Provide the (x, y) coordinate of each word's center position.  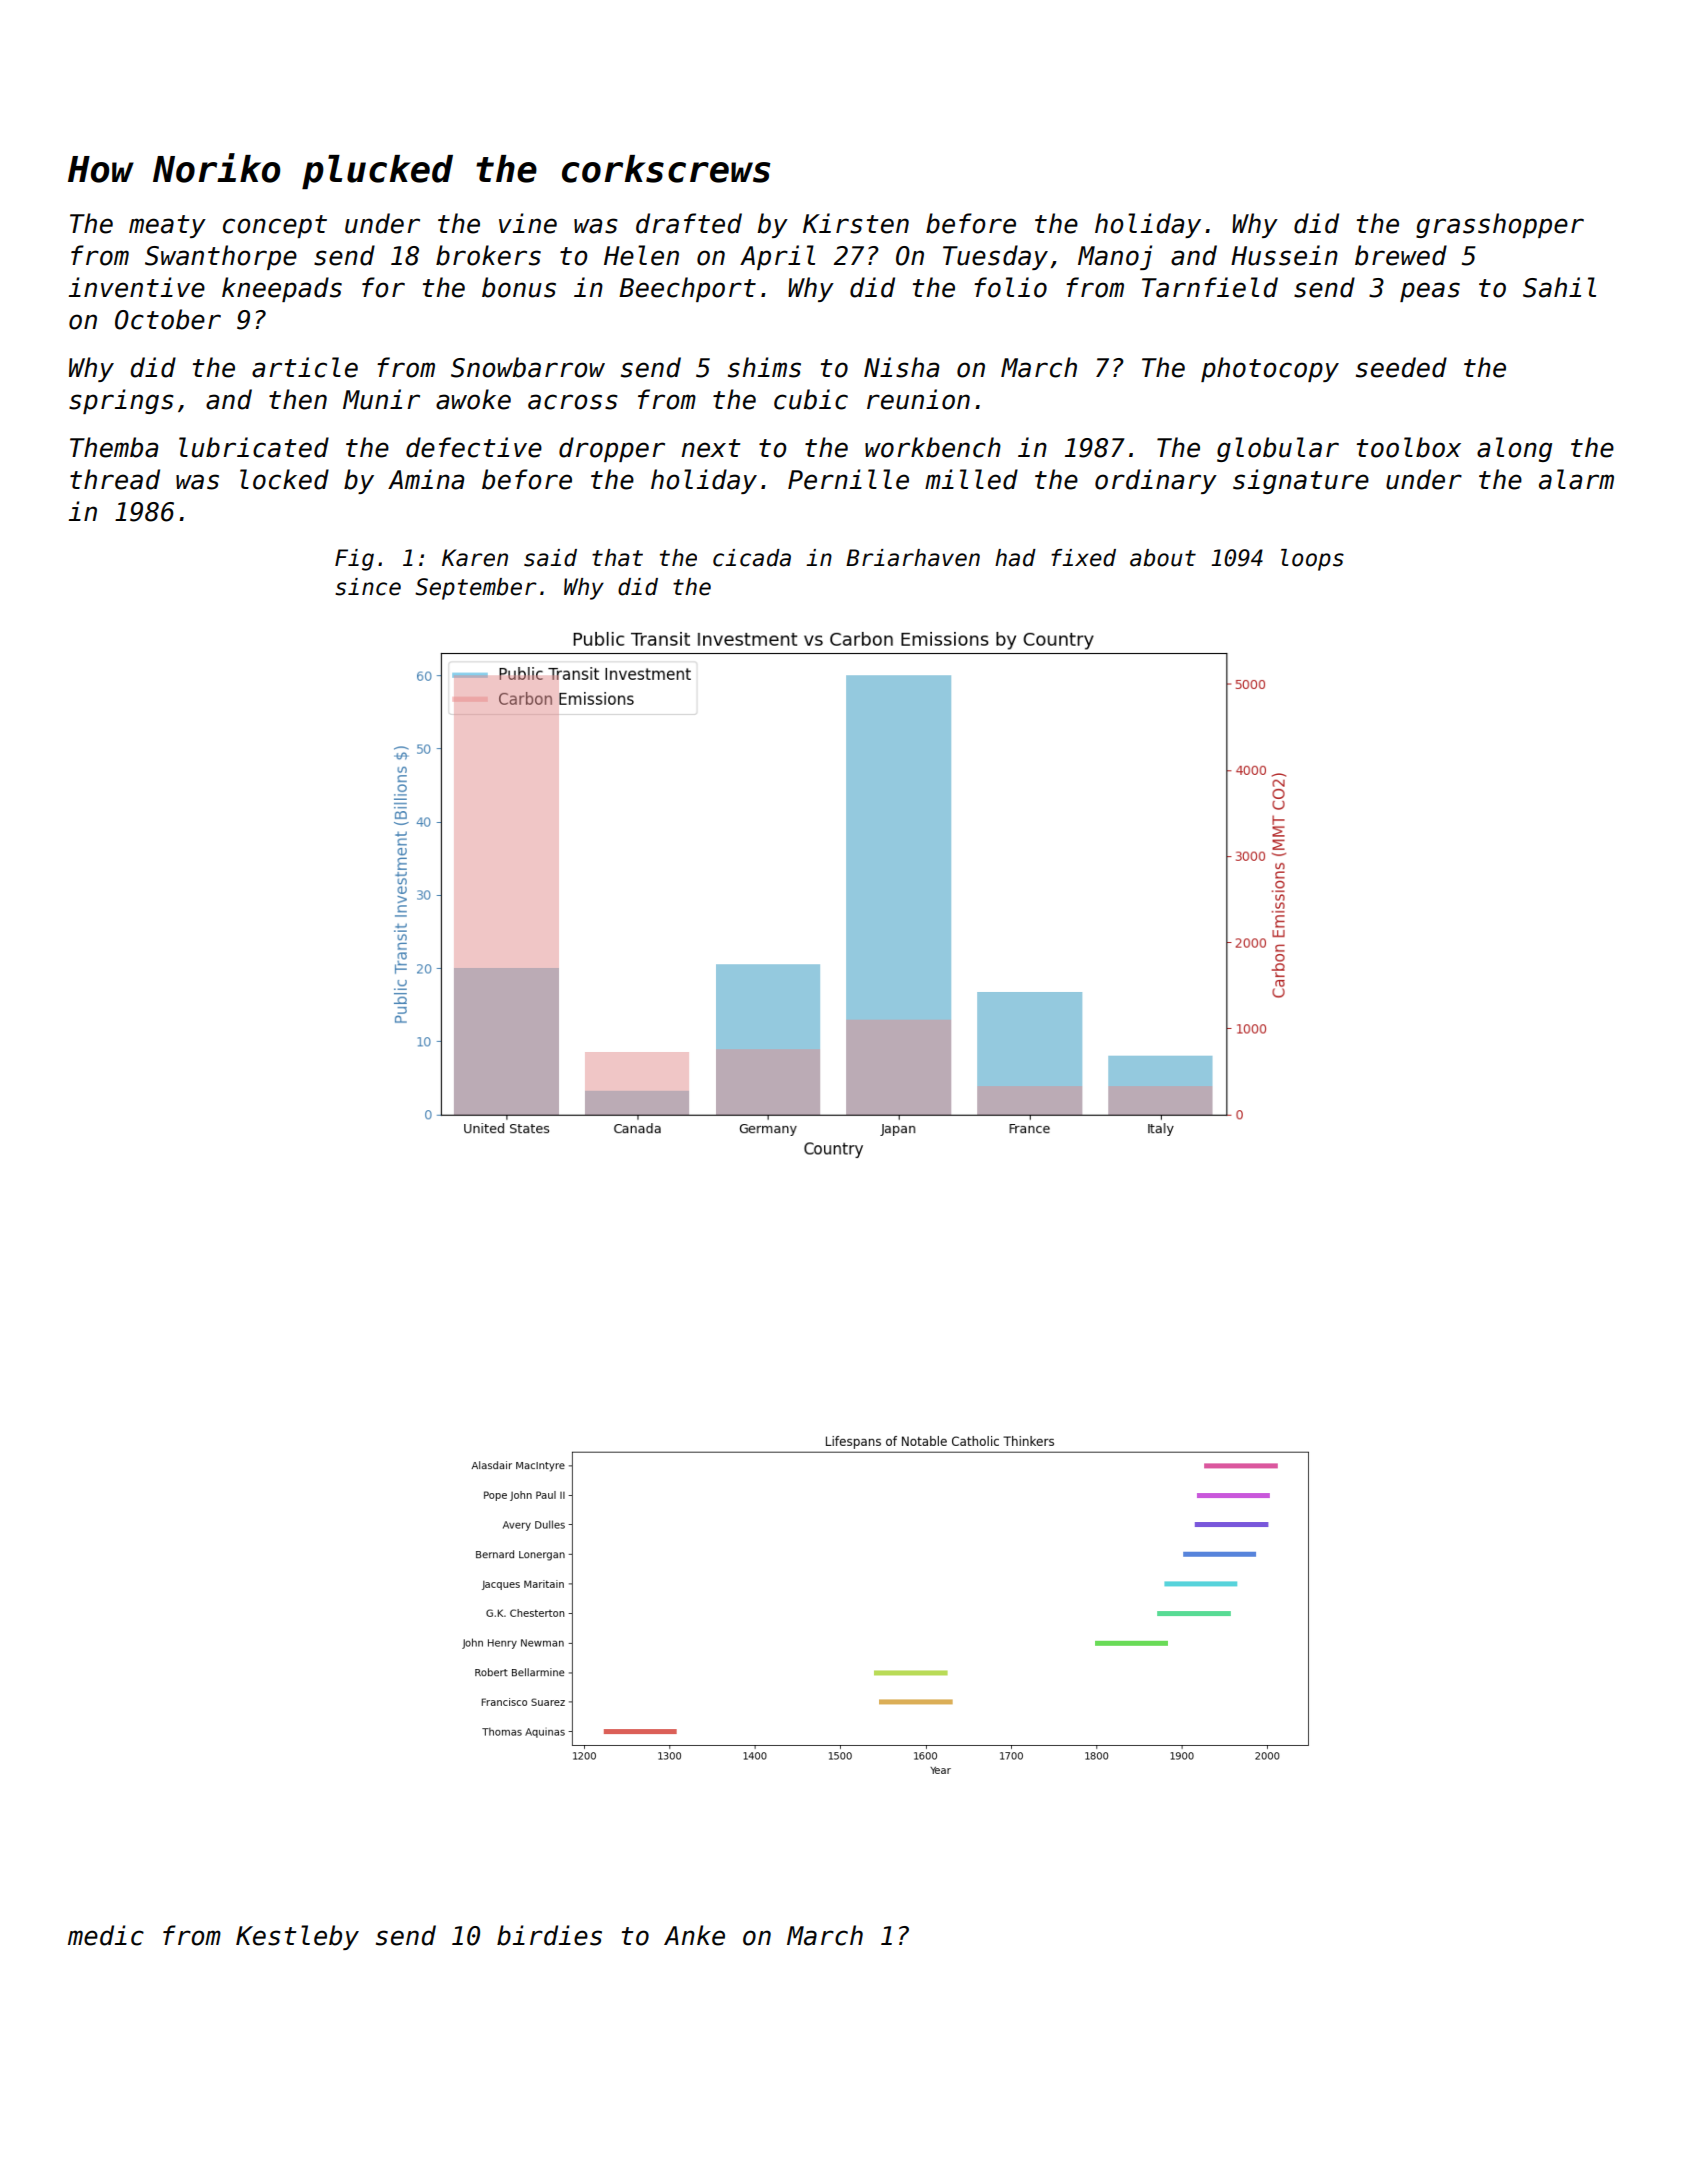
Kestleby (297, 1937)
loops (1312, 560)
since (368, 587)
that (617, 558)
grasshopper (1500, 225)
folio (1010, 287)
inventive (137, 287)
